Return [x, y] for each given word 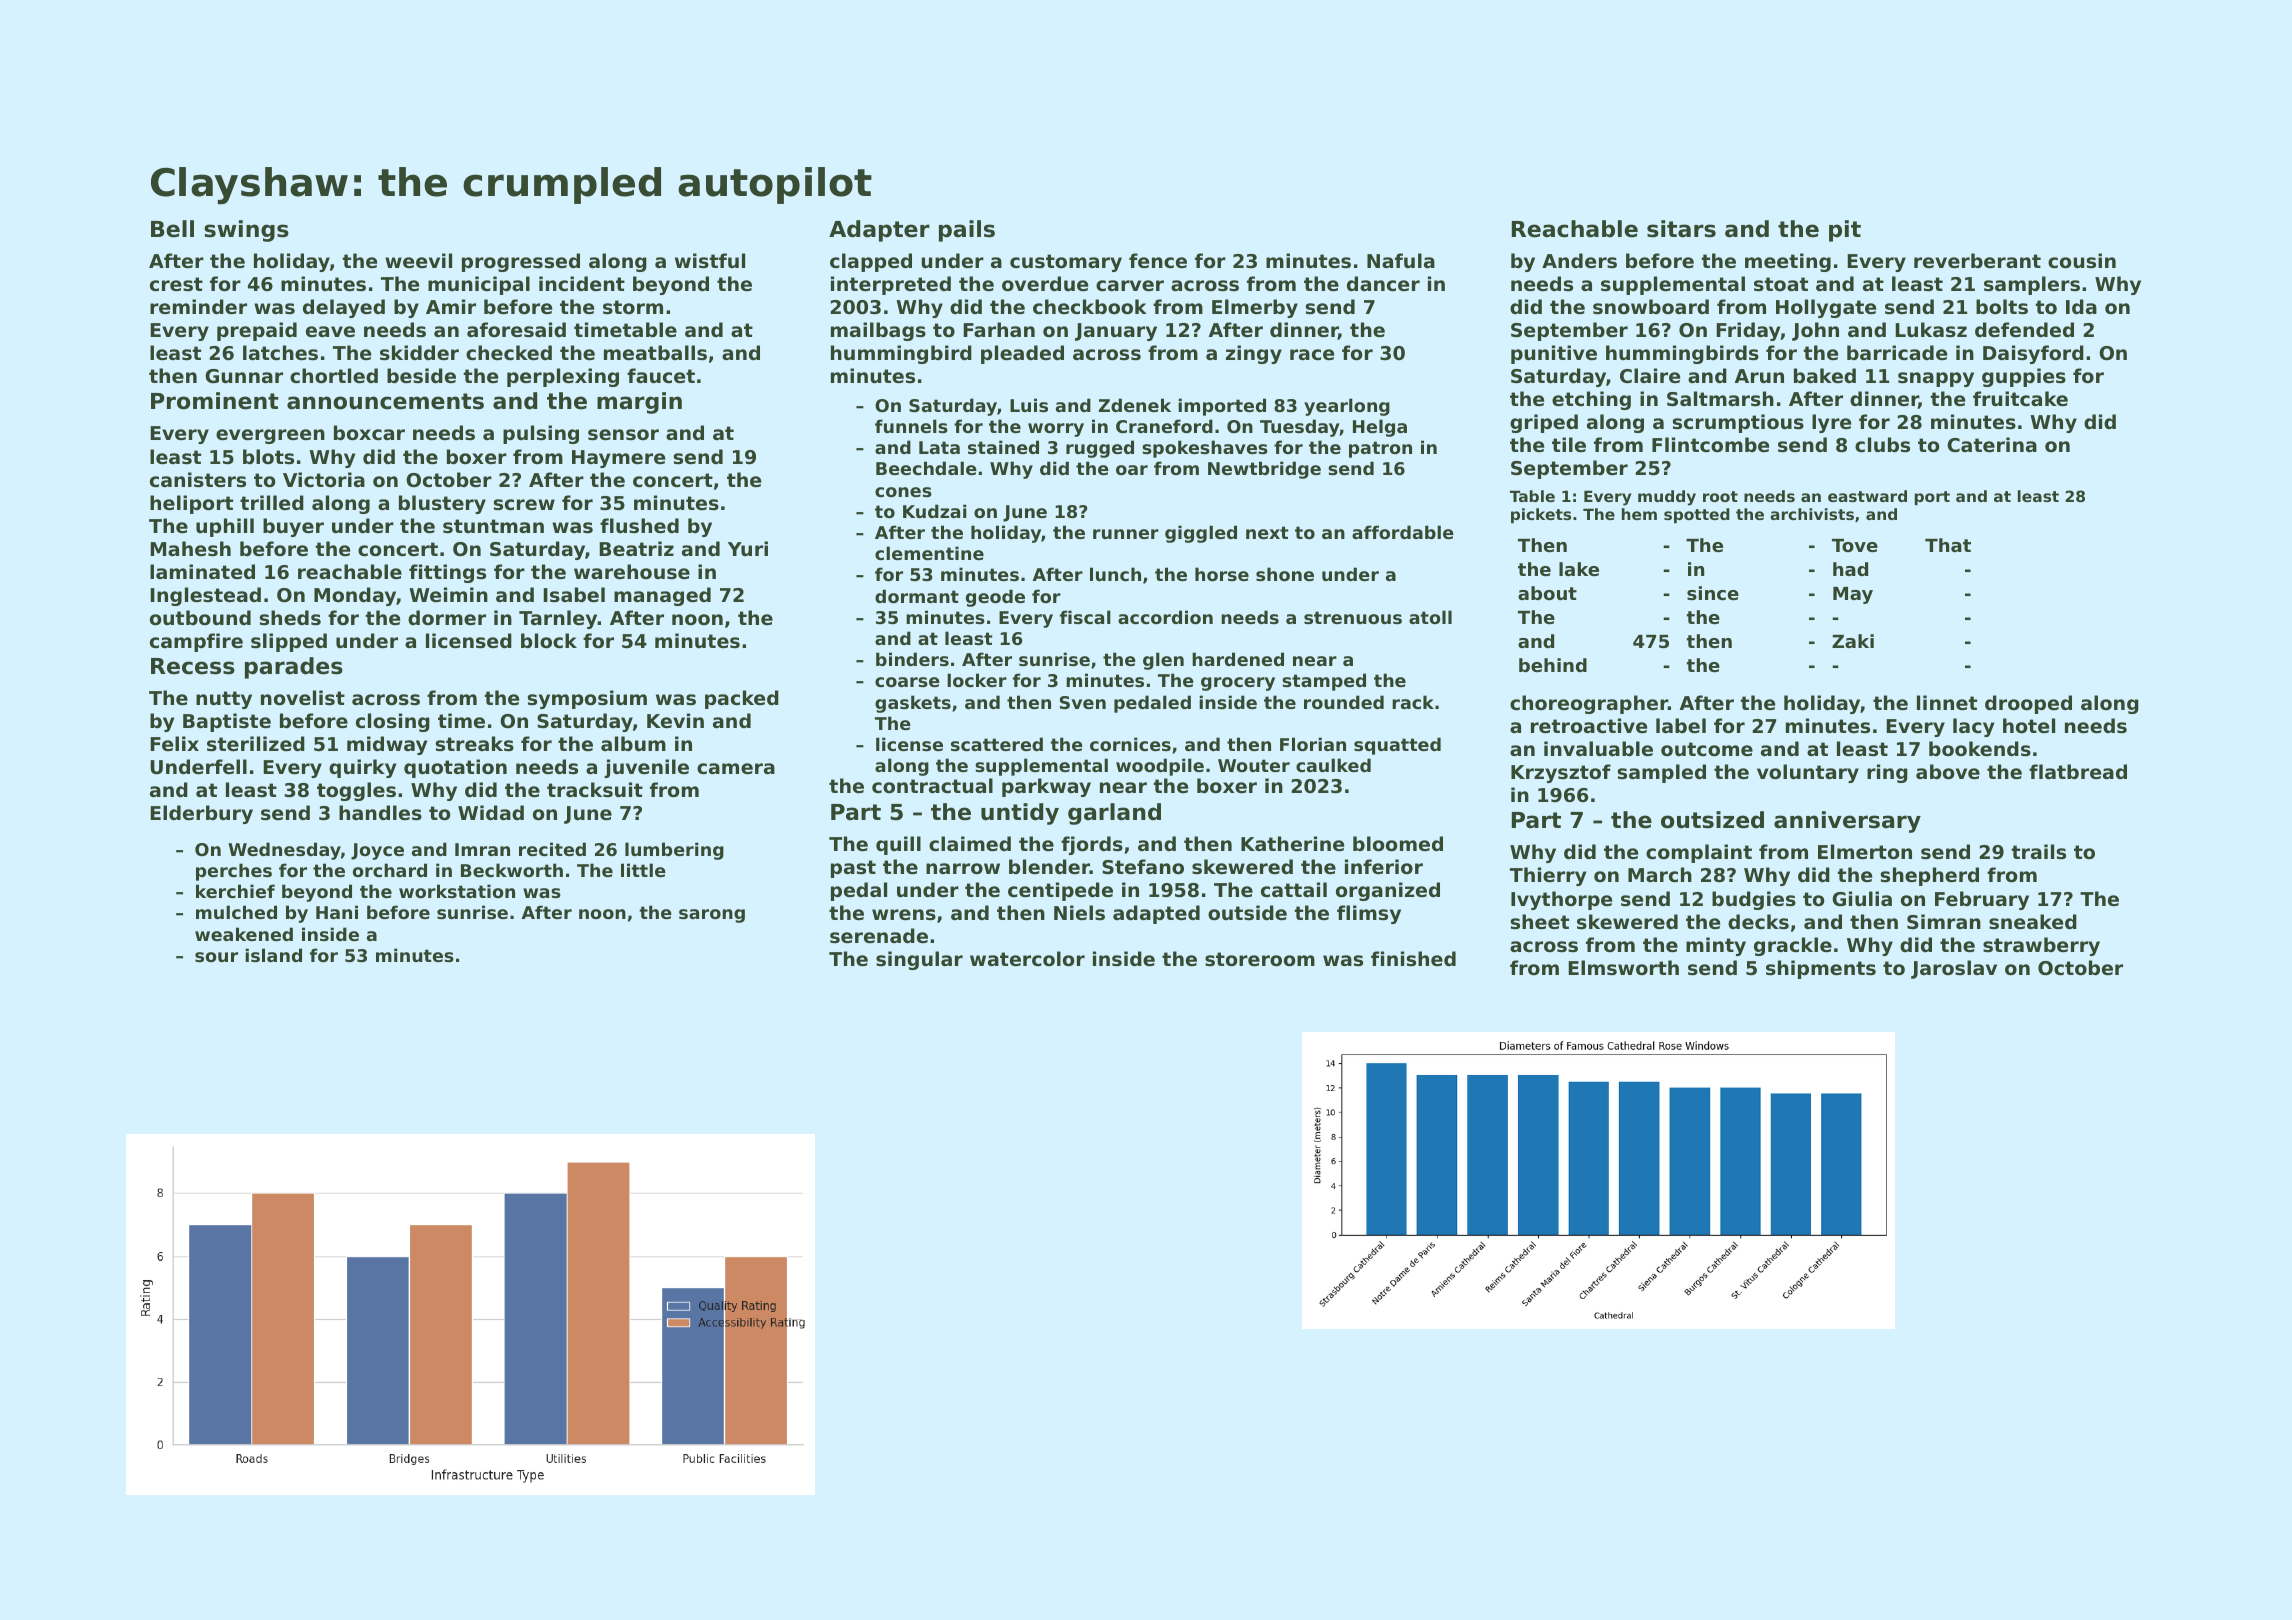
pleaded [1022, 354]
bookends [1980, 749]
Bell [172, 229]
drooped [2028, 704]
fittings [447, 573]
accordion [1165, 617]
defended [2024, 330]
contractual [932, 786]
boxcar [369, 433]
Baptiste [227, 722]
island [273, 955]
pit [1845, 231]
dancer [1383, 283]
